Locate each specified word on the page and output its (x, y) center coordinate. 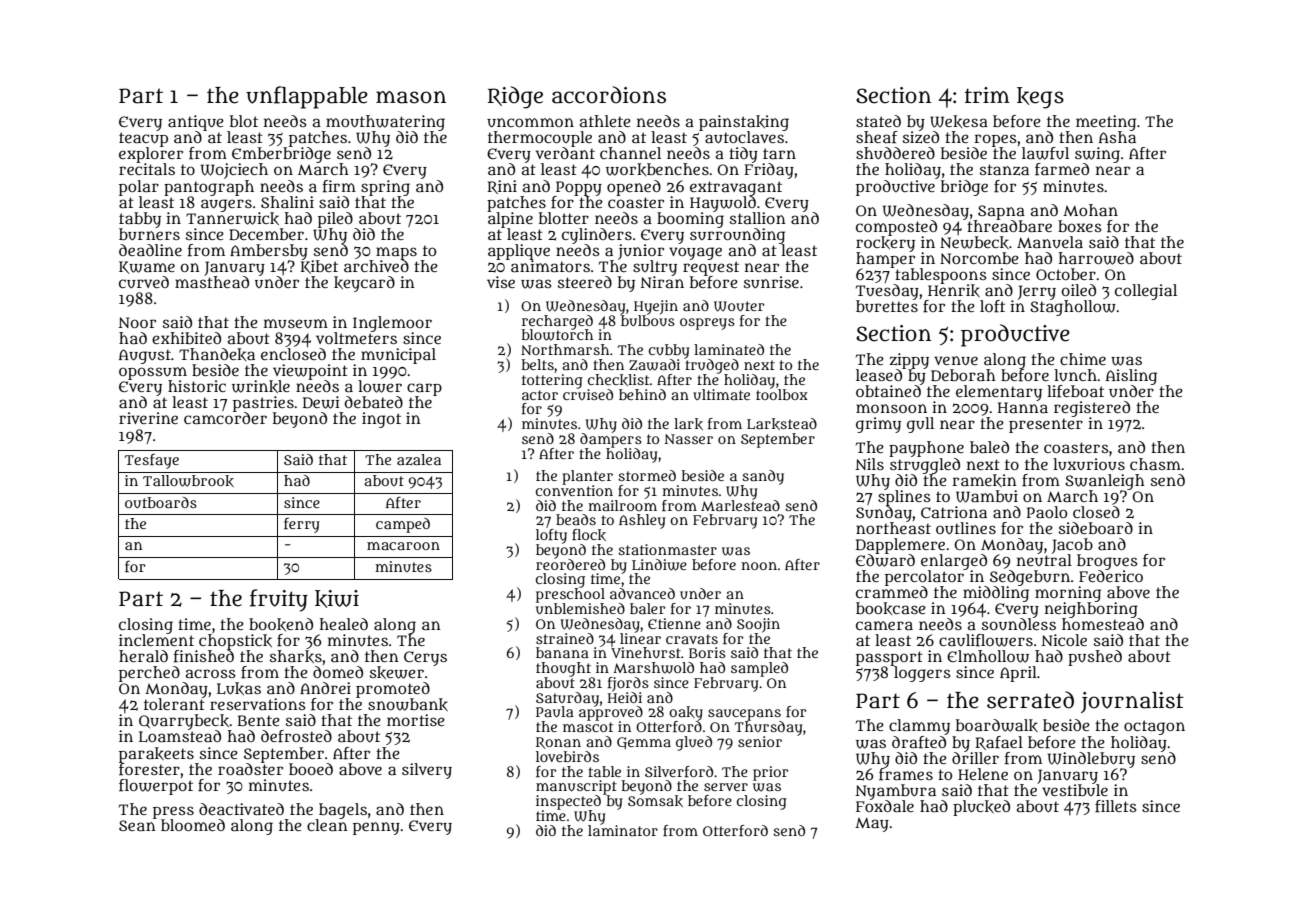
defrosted (296, 736)
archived (376, 266)
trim (987, 95)
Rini (502, 187)
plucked (981, 808)
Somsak (655, 801)
